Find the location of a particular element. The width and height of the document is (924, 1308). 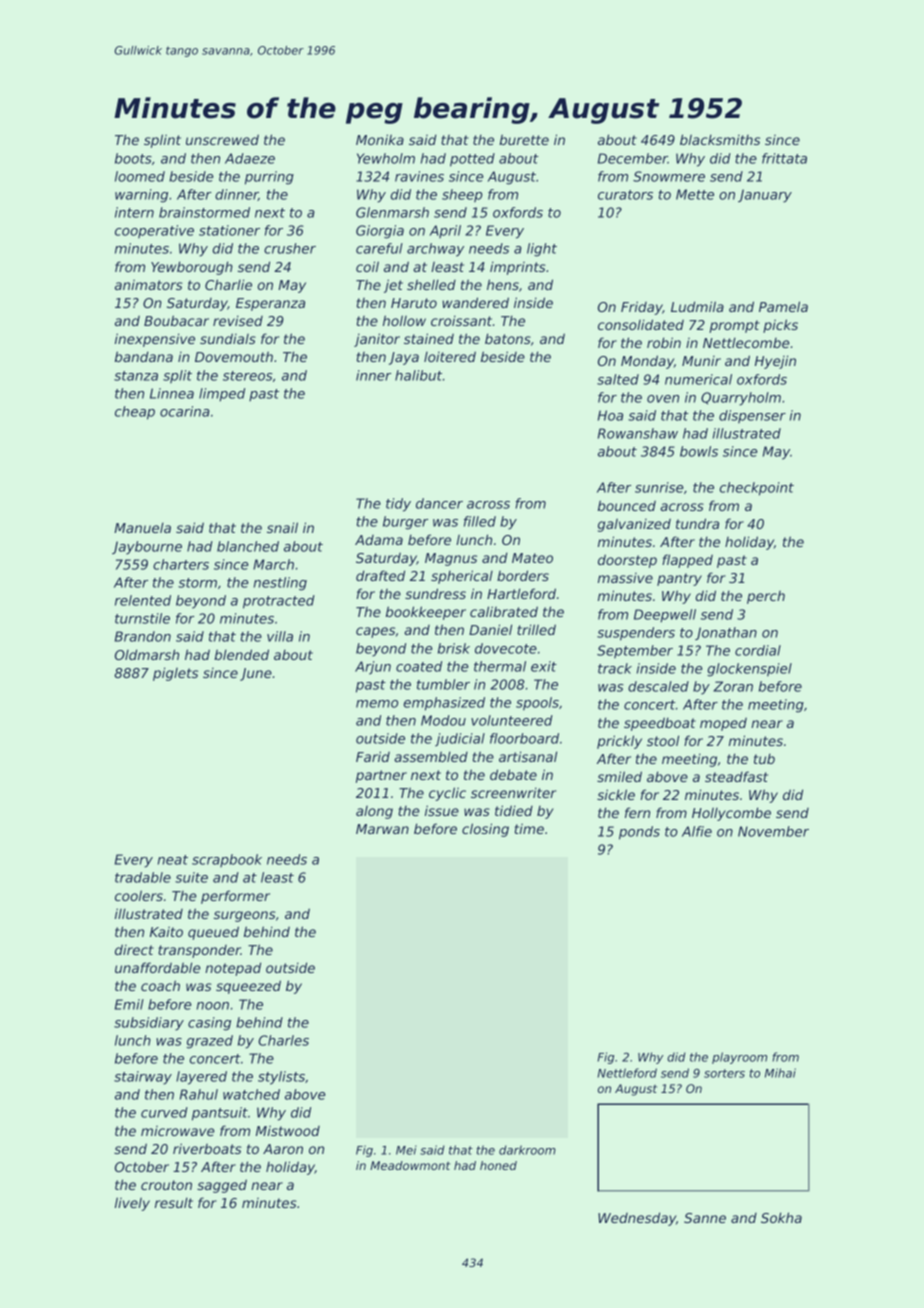

stereos is located at coordinates (248, 376).
